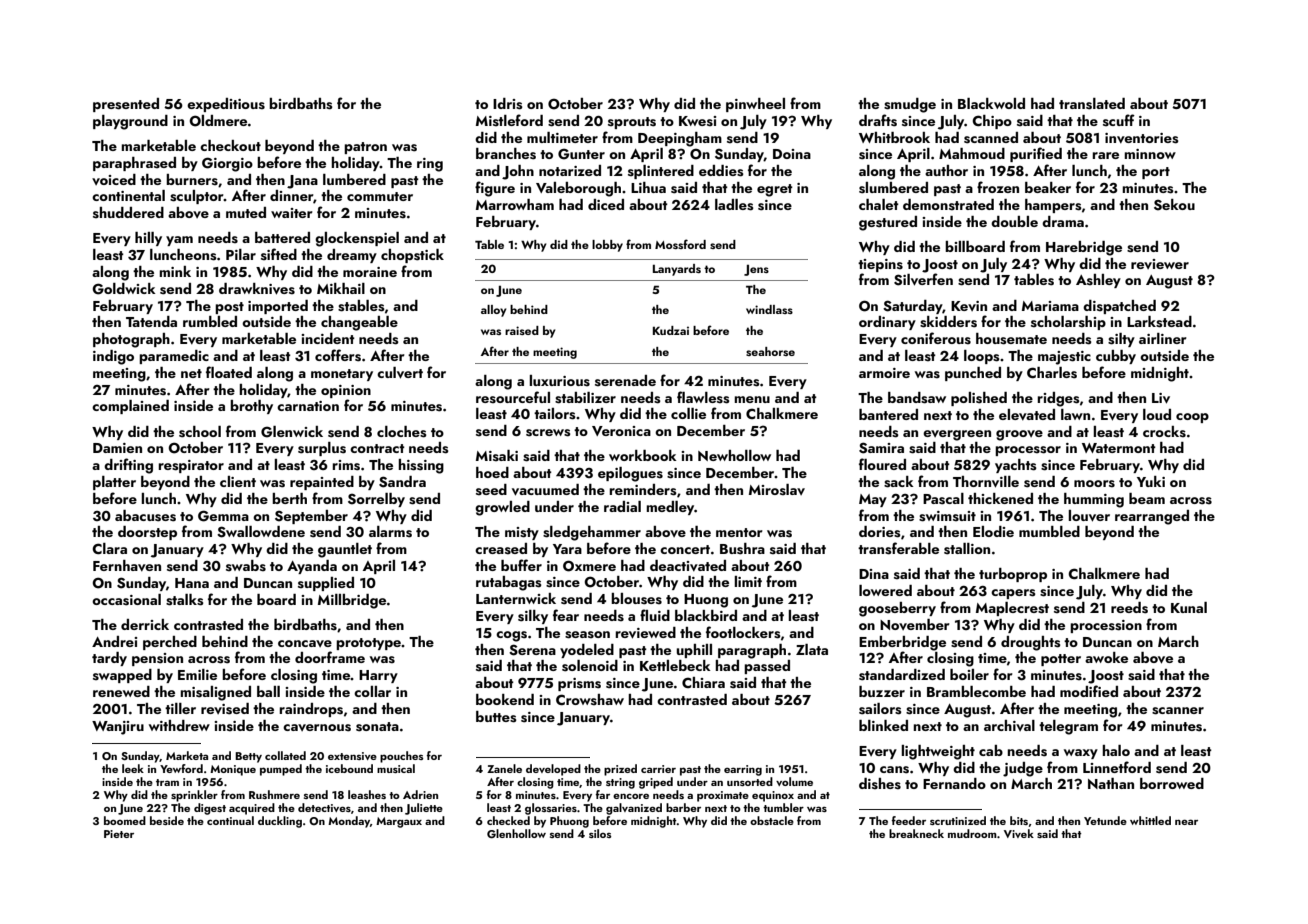 Image resolution: width=1308 pixels, height=924 pixels. Describe the element at coordinates (1023, 769) in the screenshot. I see `judge` at that location.
